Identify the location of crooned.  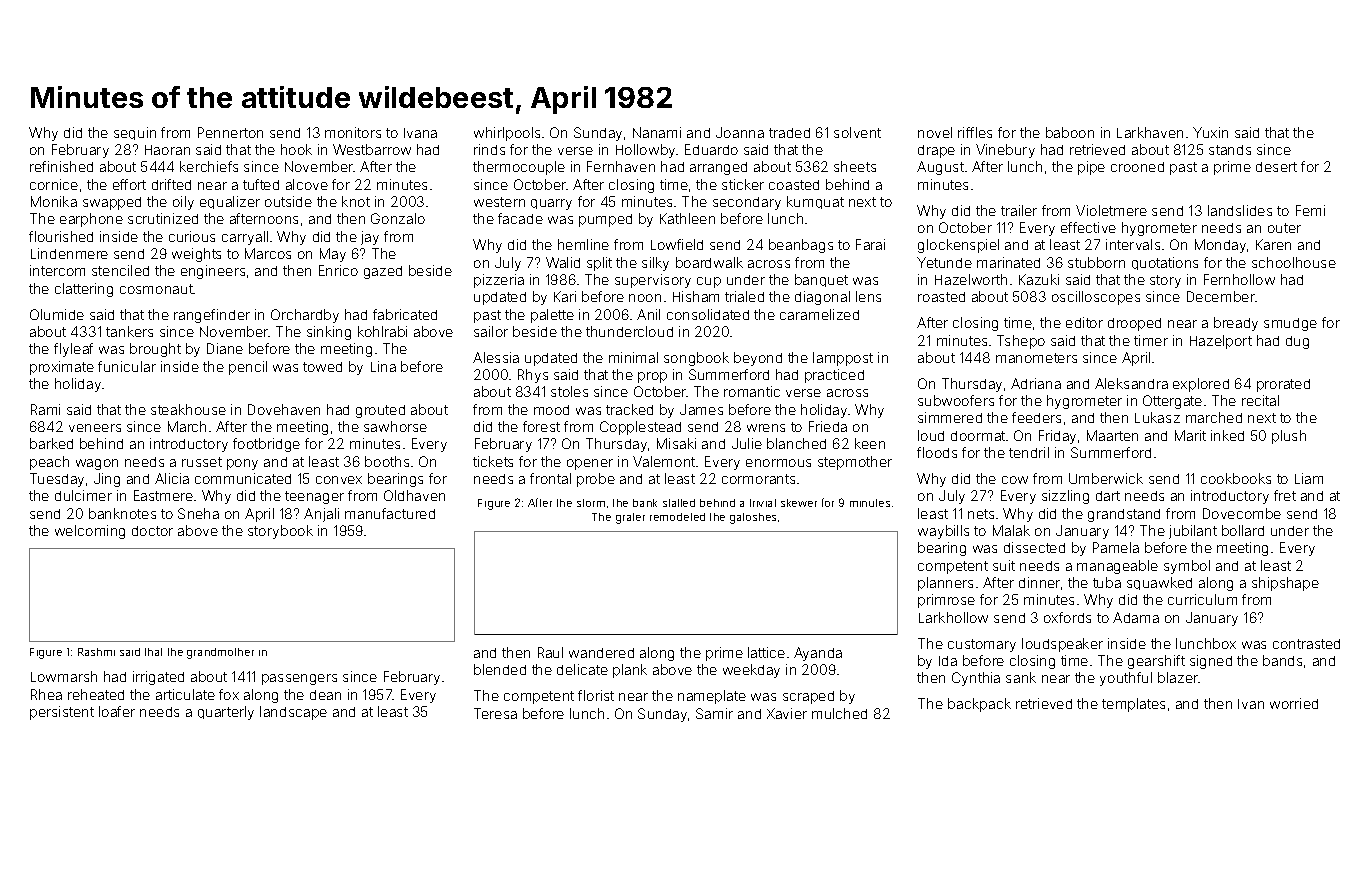
(1137, 167).
